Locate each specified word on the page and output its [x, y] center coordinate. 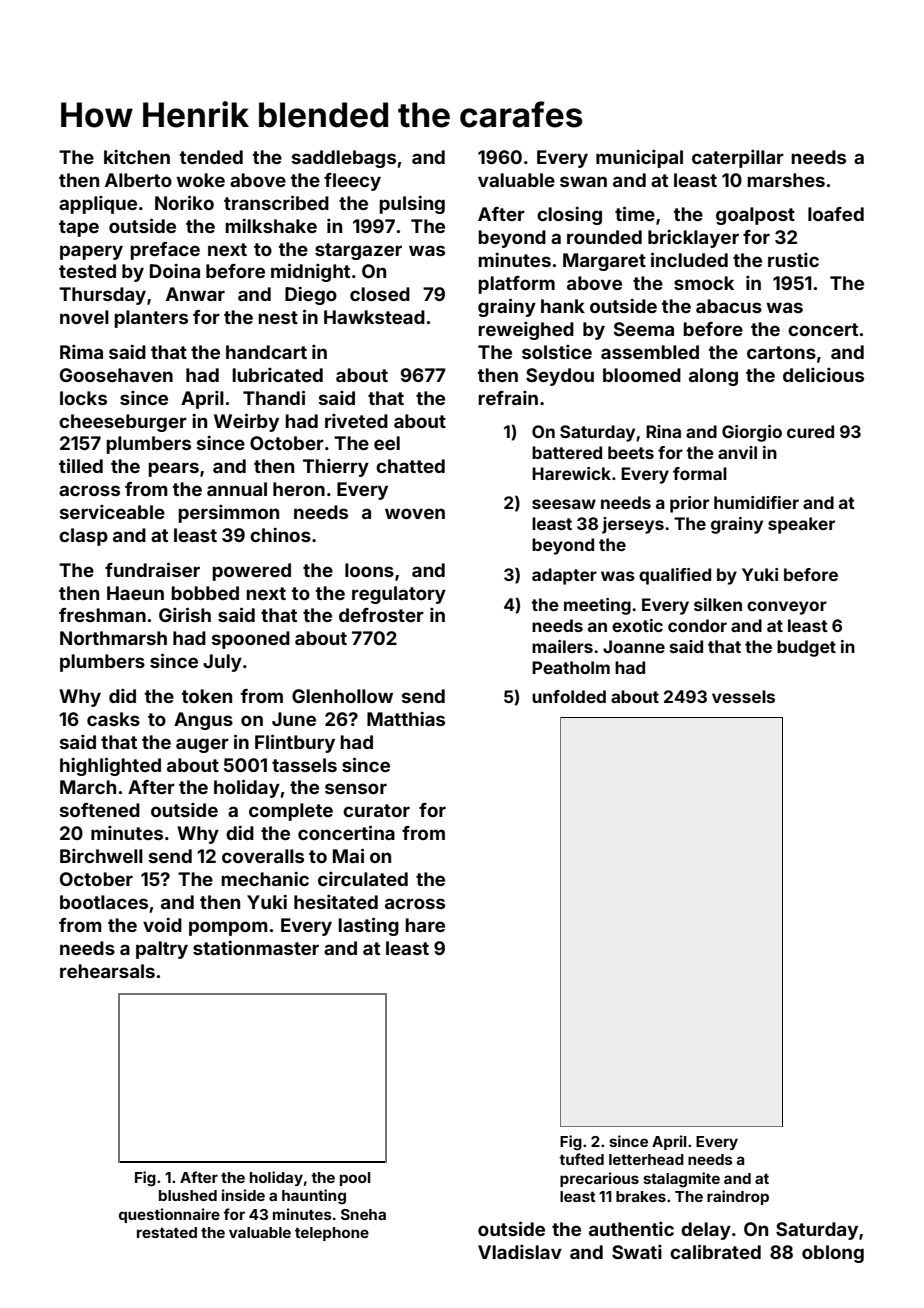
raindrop [738, 1197]
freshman [102, 615]
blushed [188, 1195]
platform [516, 285]
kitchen [137, 157]
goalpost [755, 216]
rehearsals [107, 971]
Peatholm [571, 667]
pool [355, 1179]
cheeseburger [123, 423]
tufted [581, 1159]
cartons [781, 352]
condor [697, 625]
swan [583, 181]
